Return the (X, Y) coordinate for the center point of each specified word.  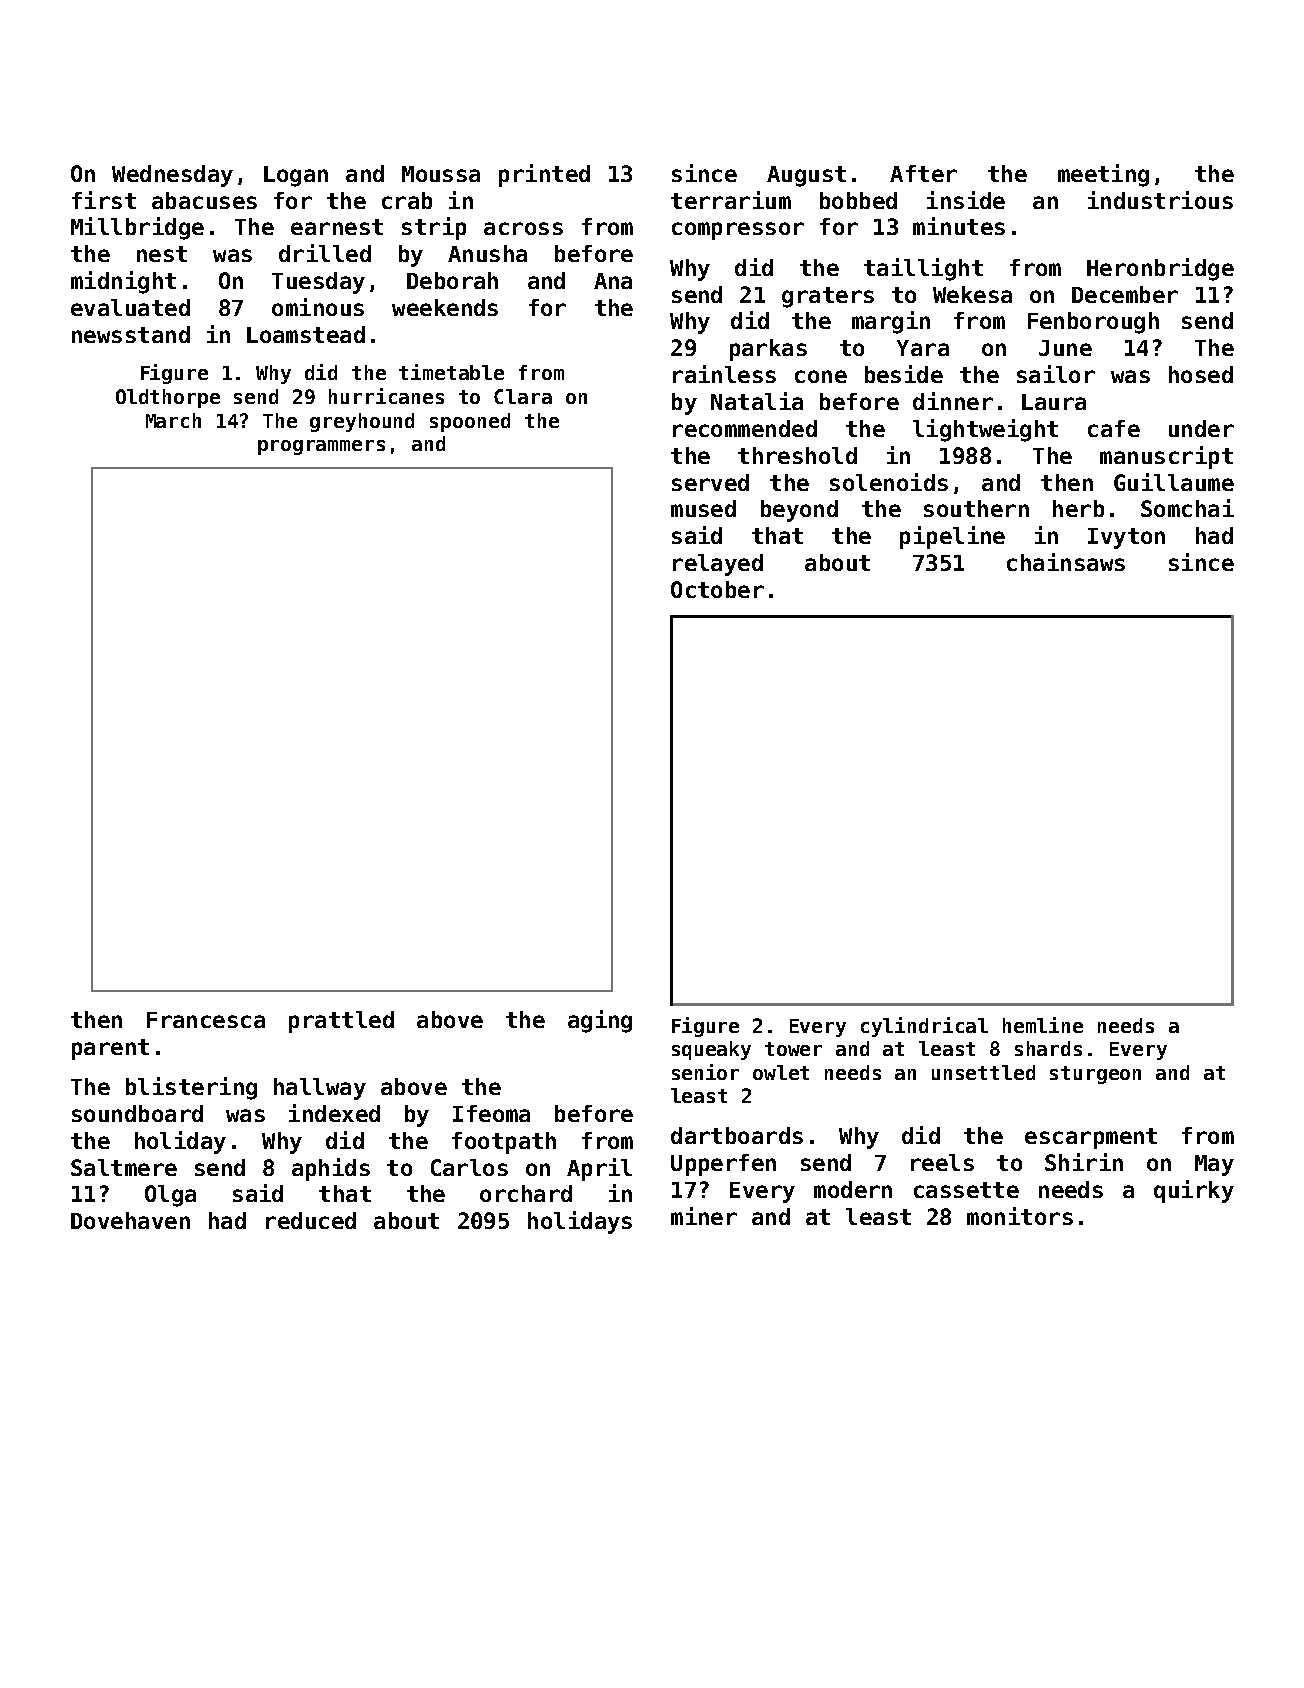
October (717, 589)
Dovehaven (130, 1220)
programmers (321, 447)
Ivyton (1126, 538)
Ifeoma (491, 1113)
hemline (1043, 1025)
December (1125, 294)
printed (544, 175)
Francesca (206, 1020)
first (104, 200)
